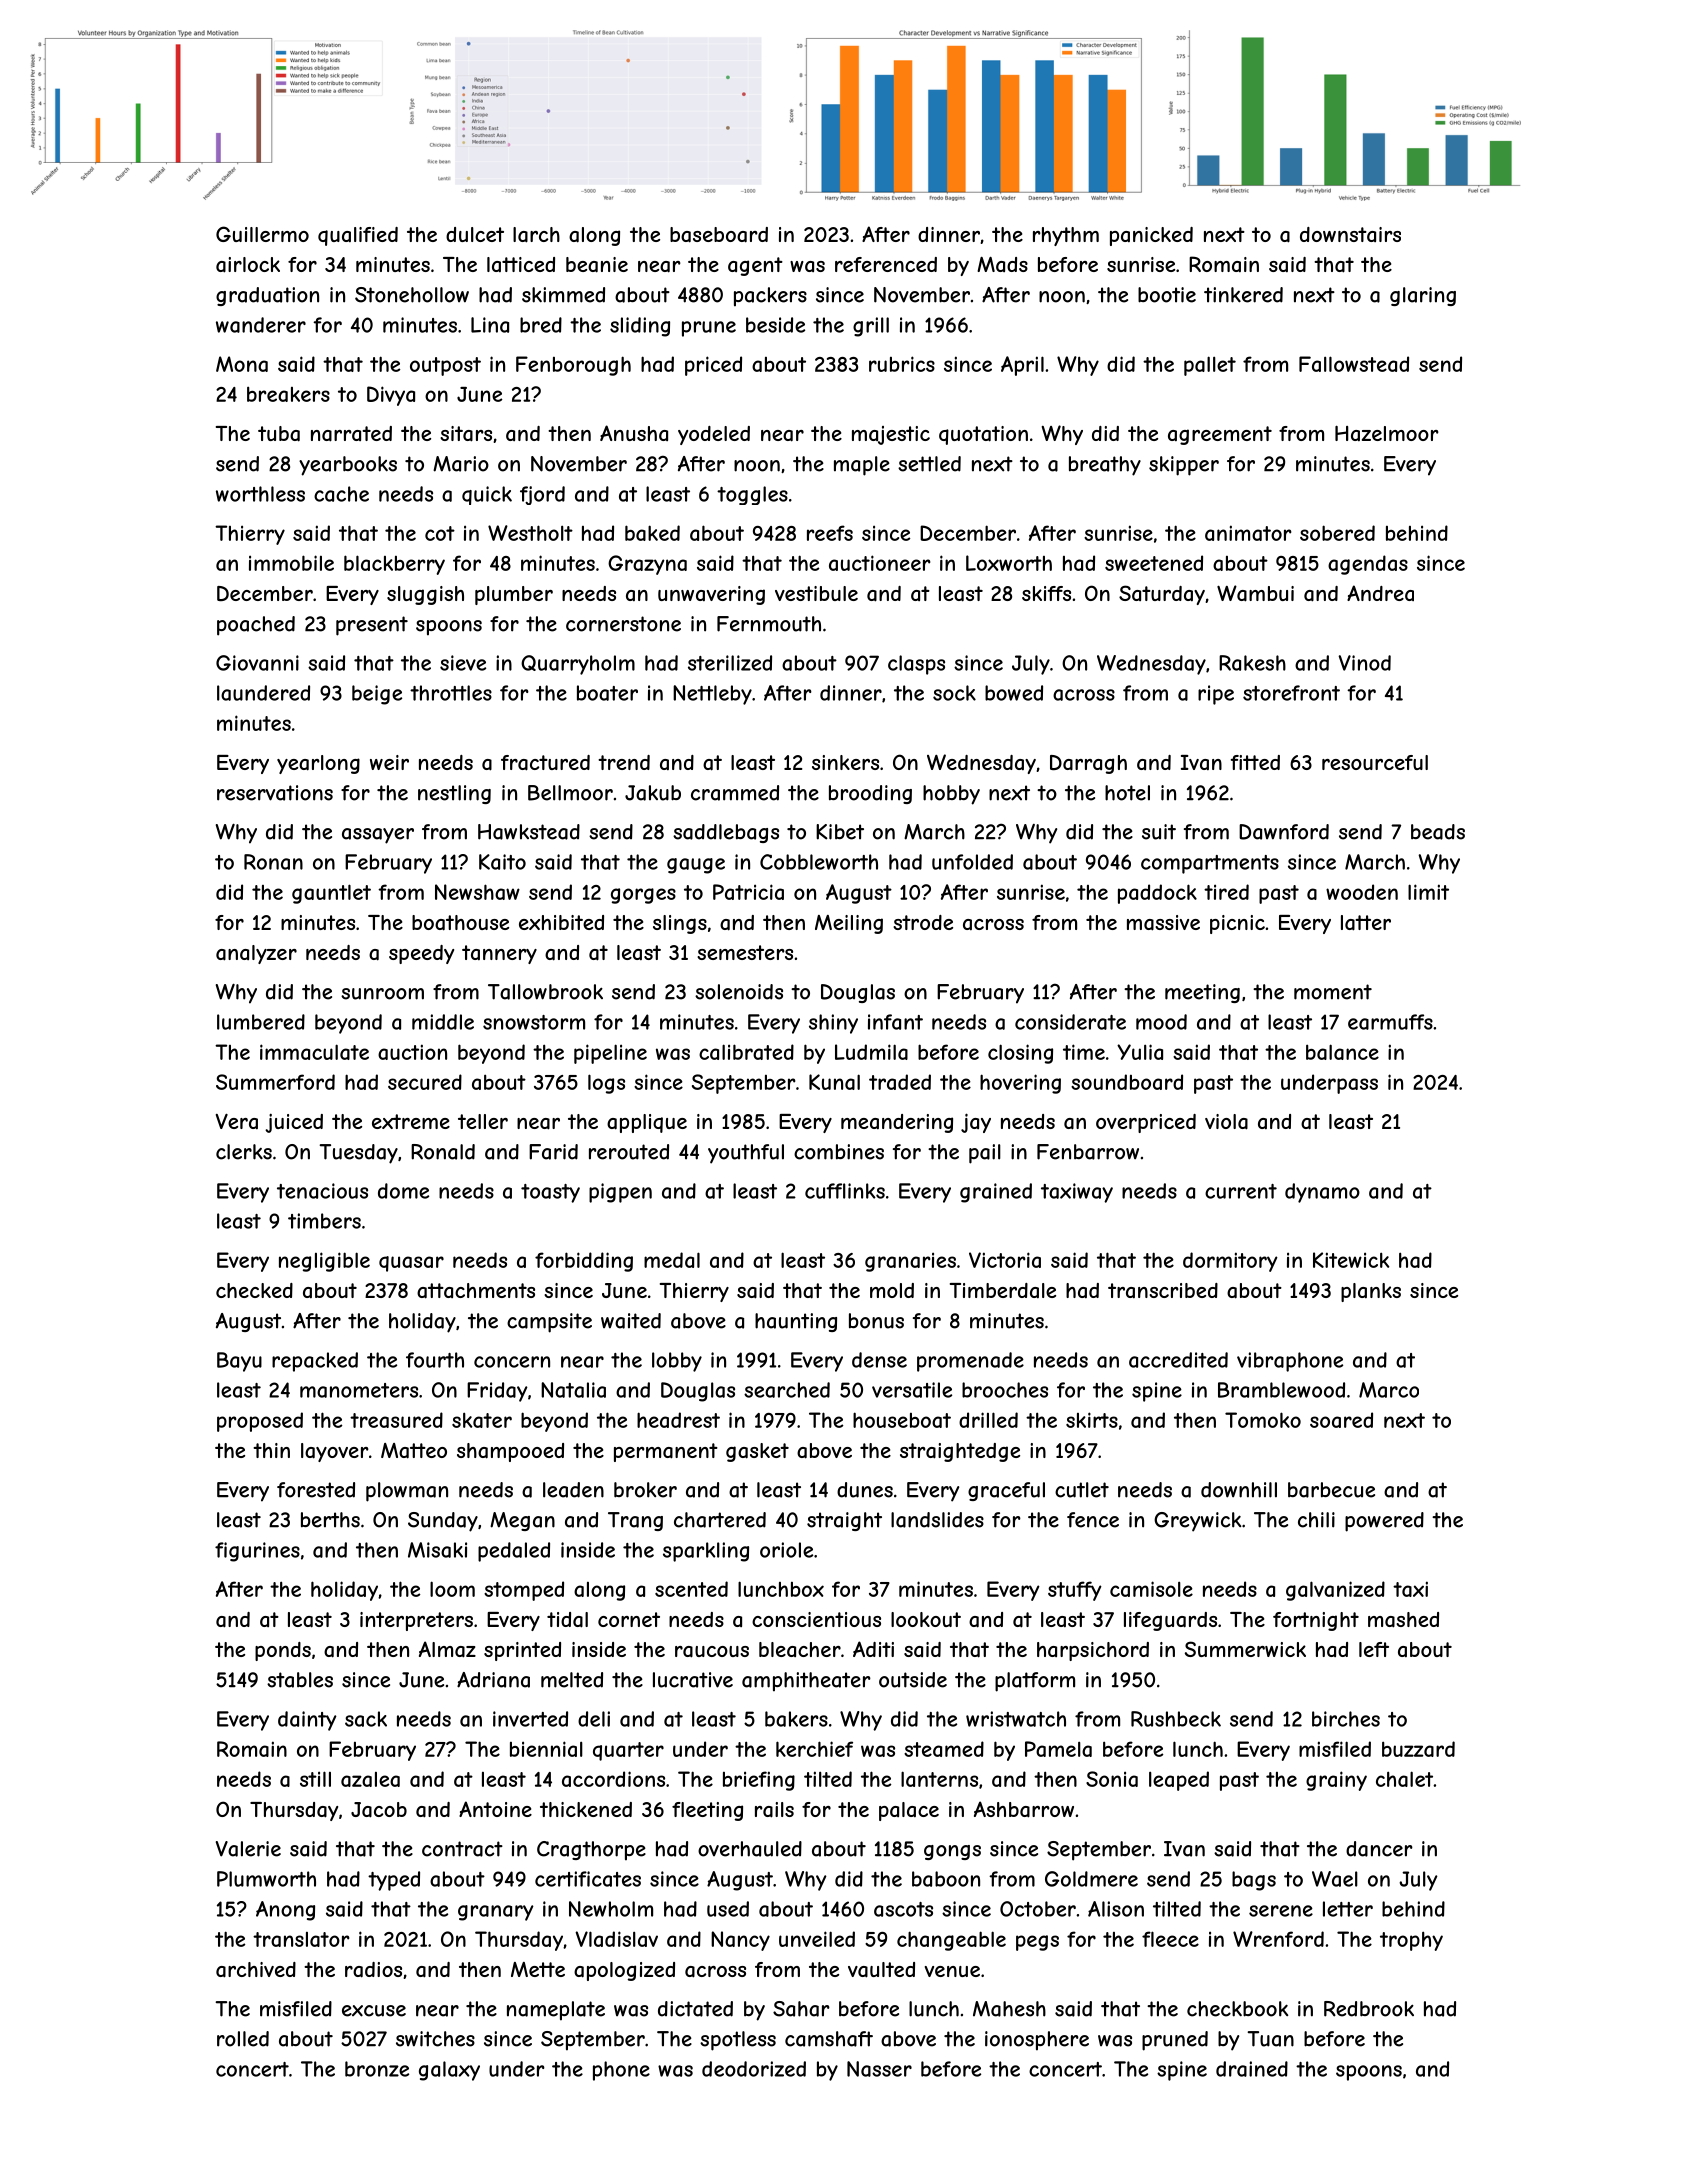 The height and width of the screenshot is (2178, 1683). What do you see at coordinates (770, 296) in the screenshot?
I see `packers` at bounding box center [770, 296].
